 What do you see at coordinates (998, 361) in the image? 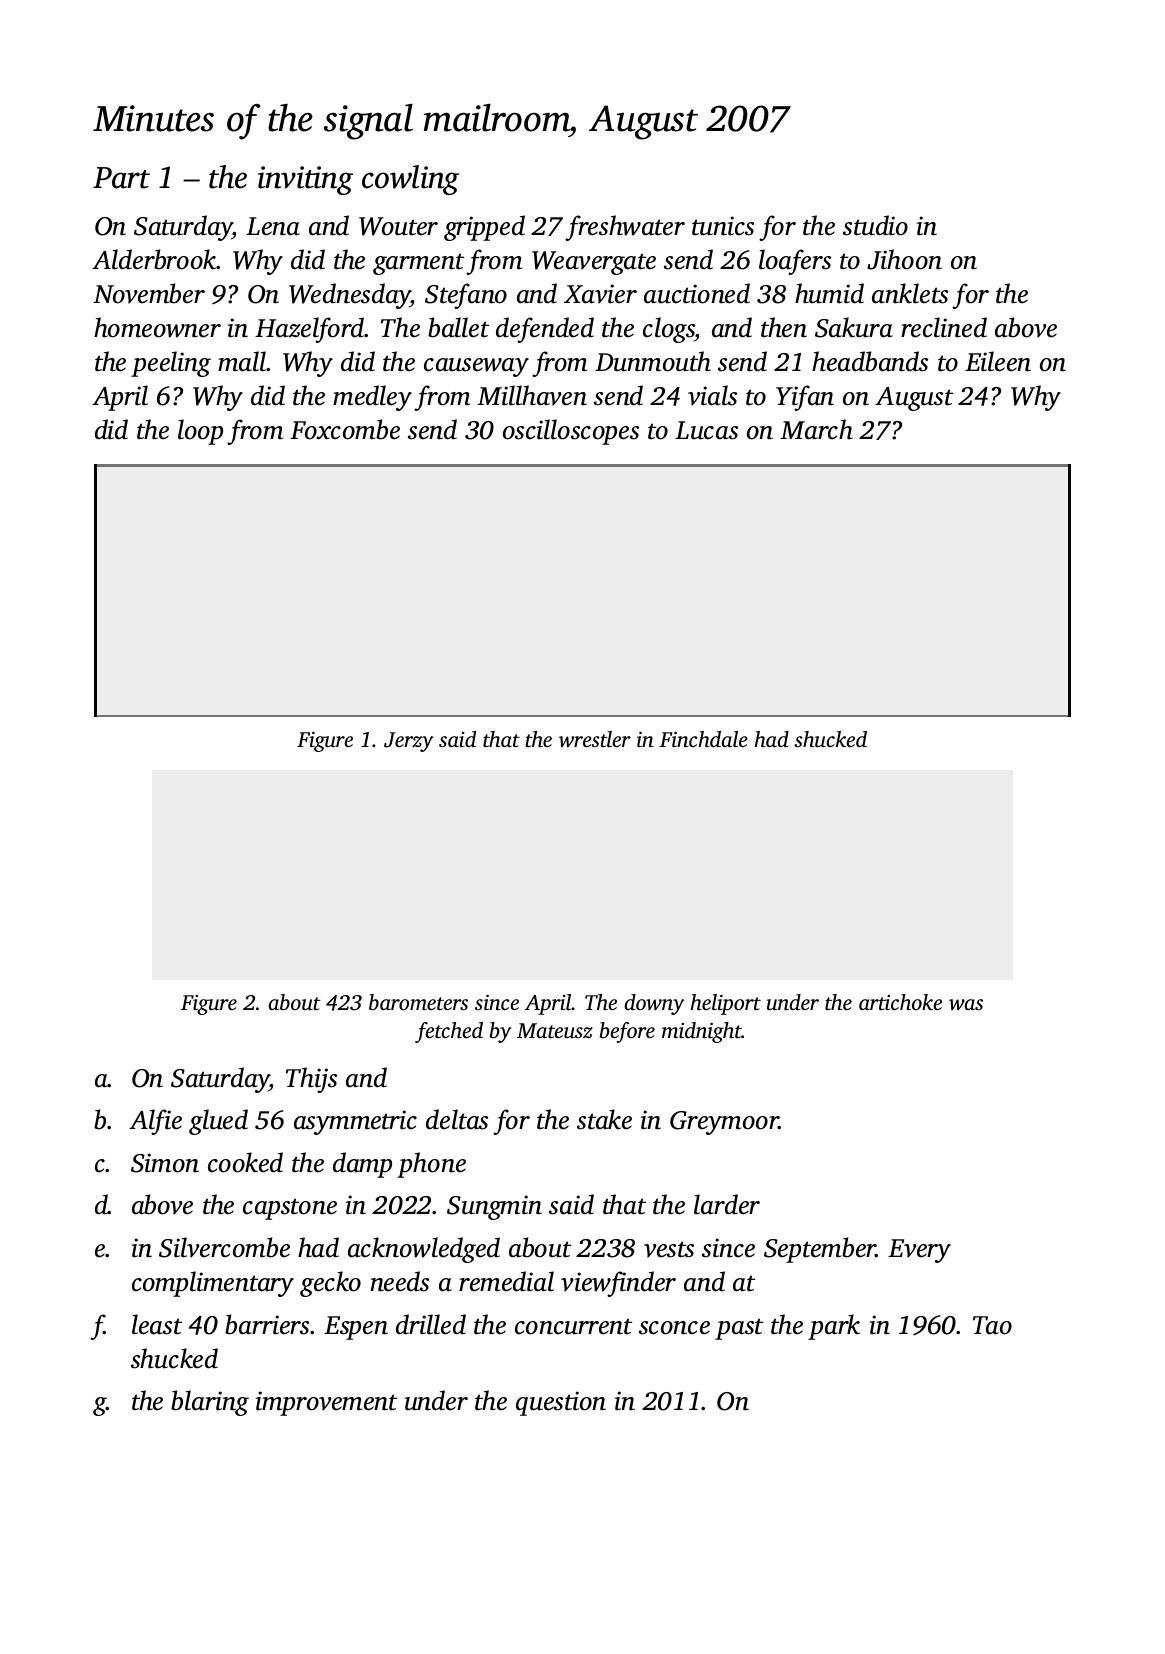
I see `Eileen` at bounding box center [998, 361].
